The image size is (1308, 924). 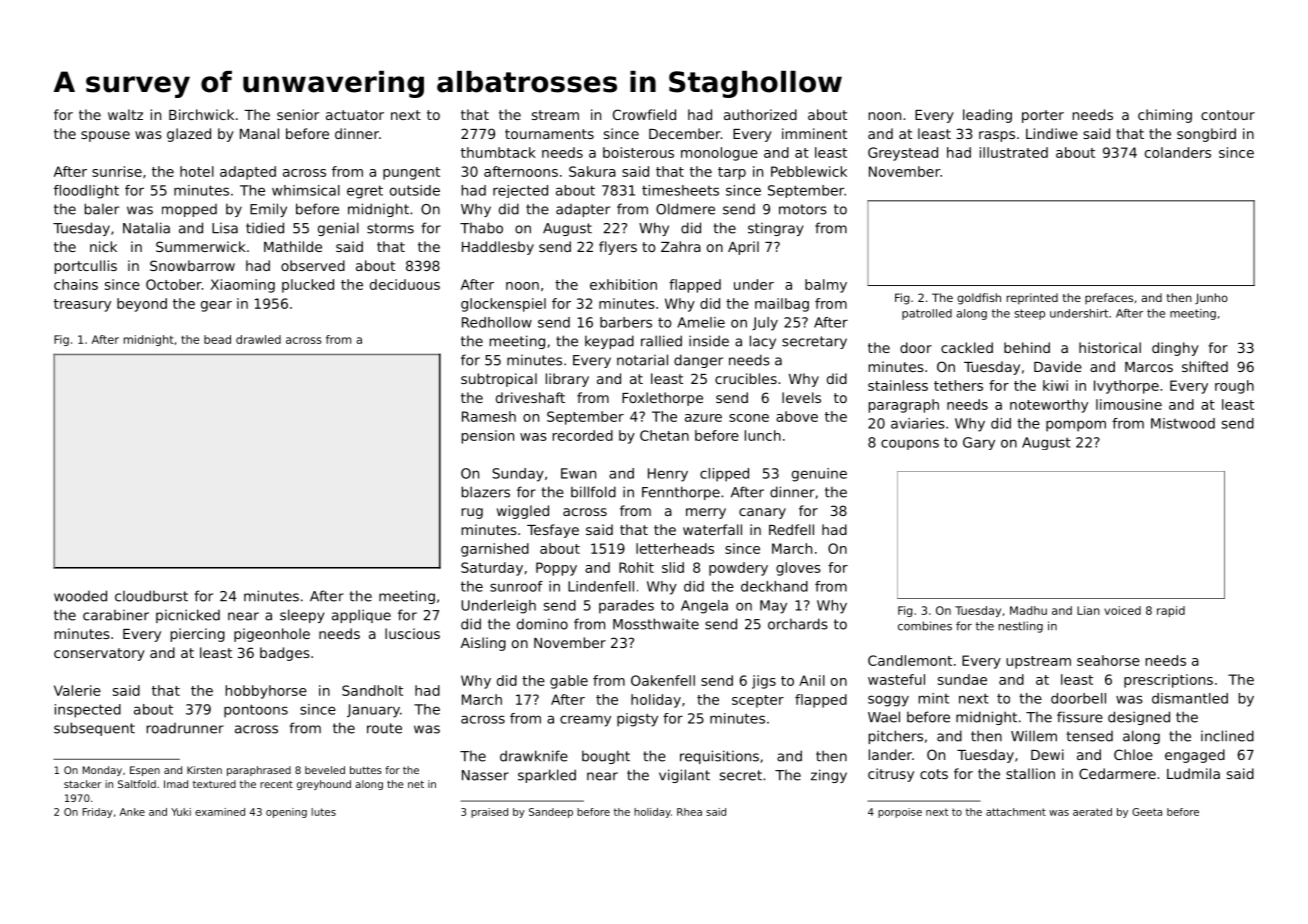 I want to click on balmy, so click(x=826, y=286).
